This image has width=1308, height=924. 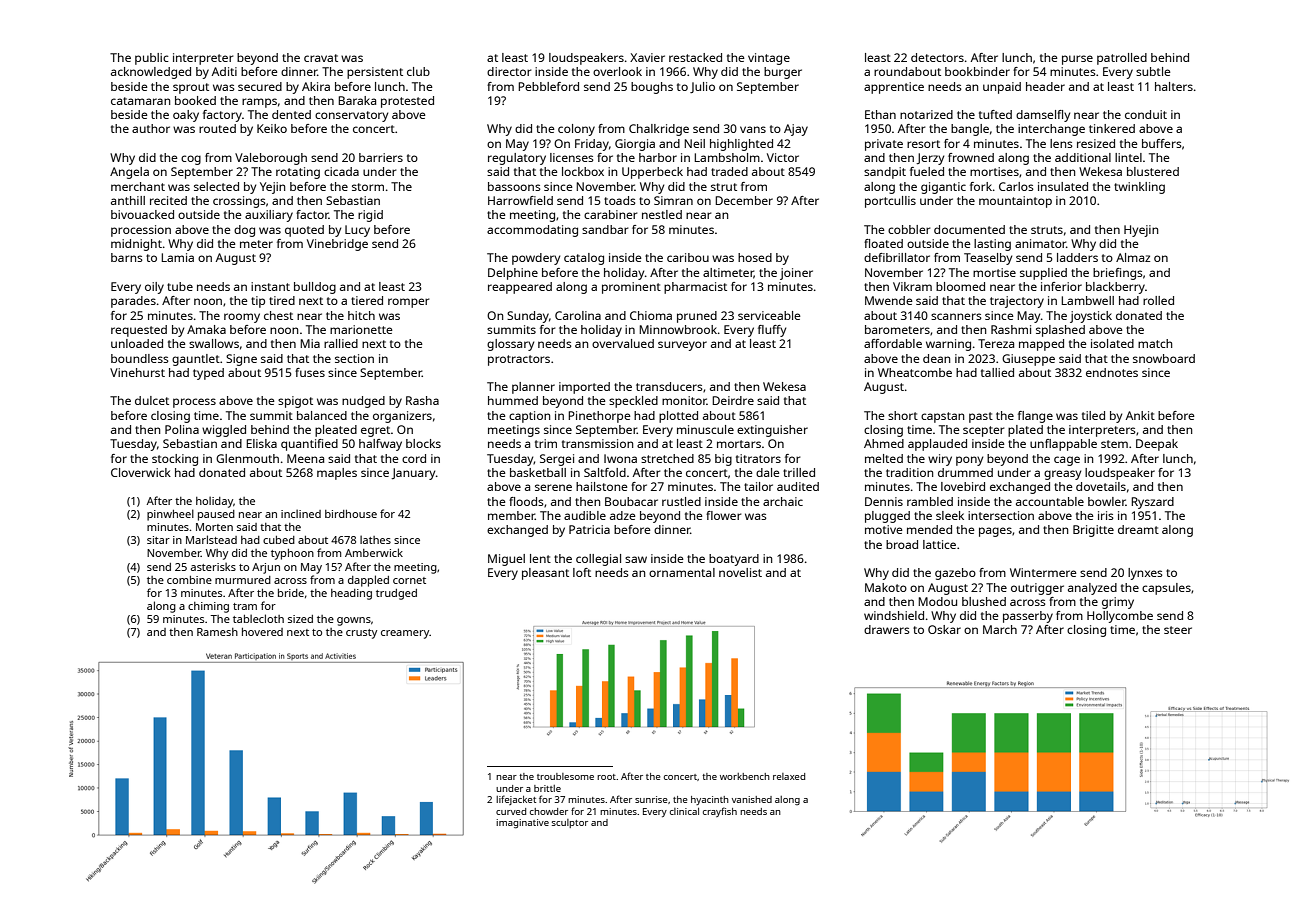 I want to click on public, so click(x=152, y=59).
